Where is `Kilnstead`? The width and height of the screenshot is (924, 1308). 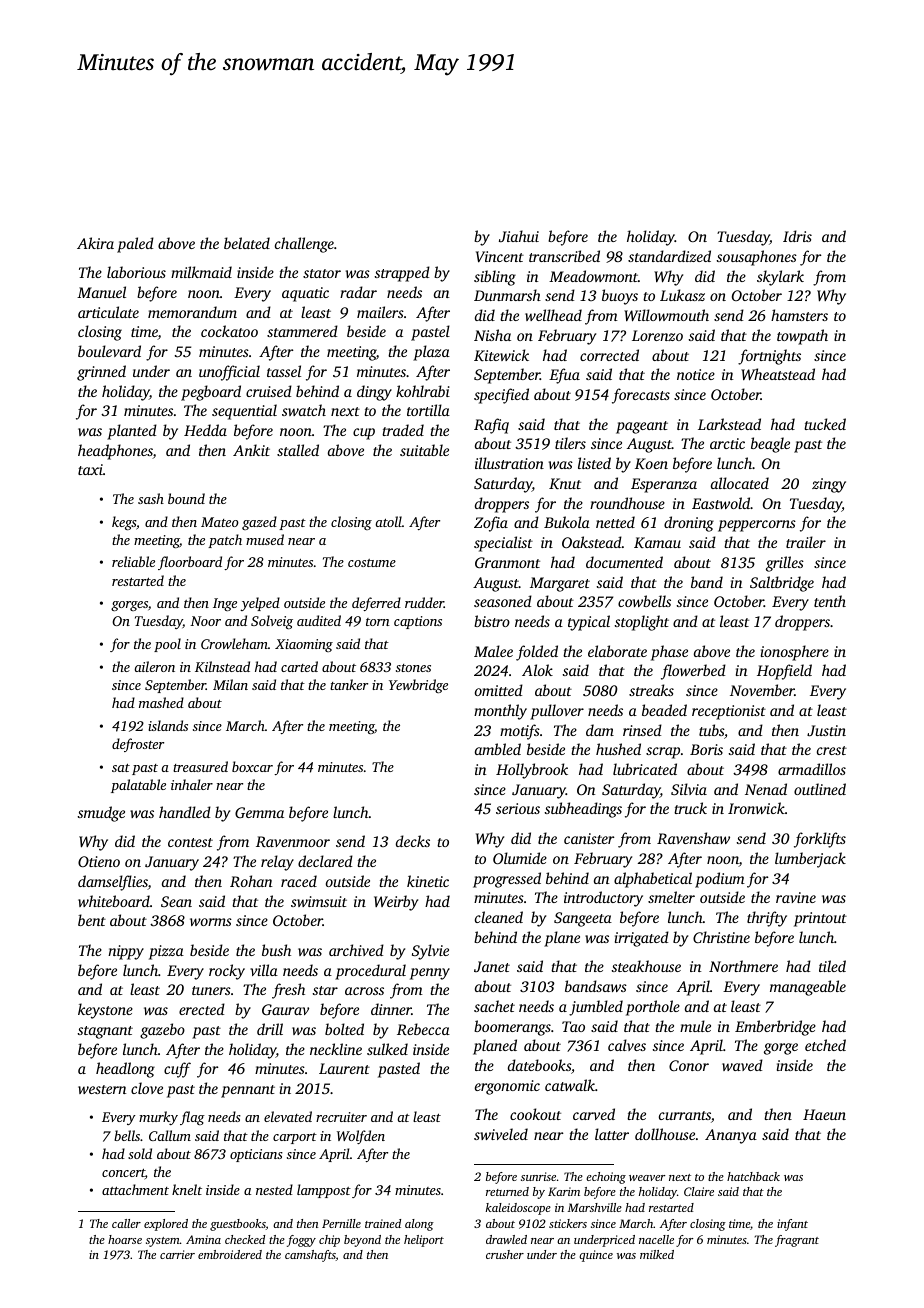 Kilnstead is located at coordinates (222, 666).
